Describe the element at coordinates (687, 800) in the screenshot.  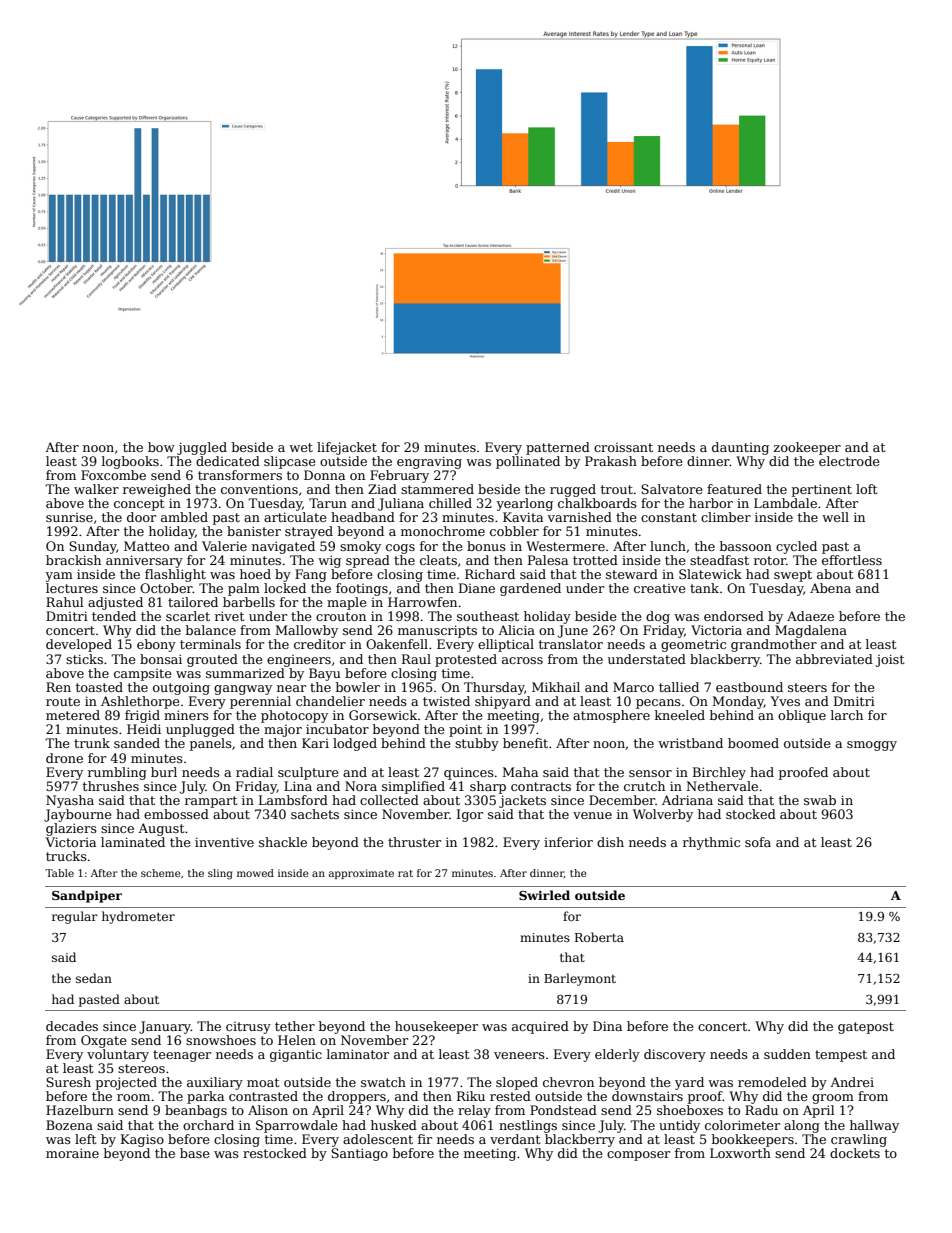
I see `Adriana` at that location.
